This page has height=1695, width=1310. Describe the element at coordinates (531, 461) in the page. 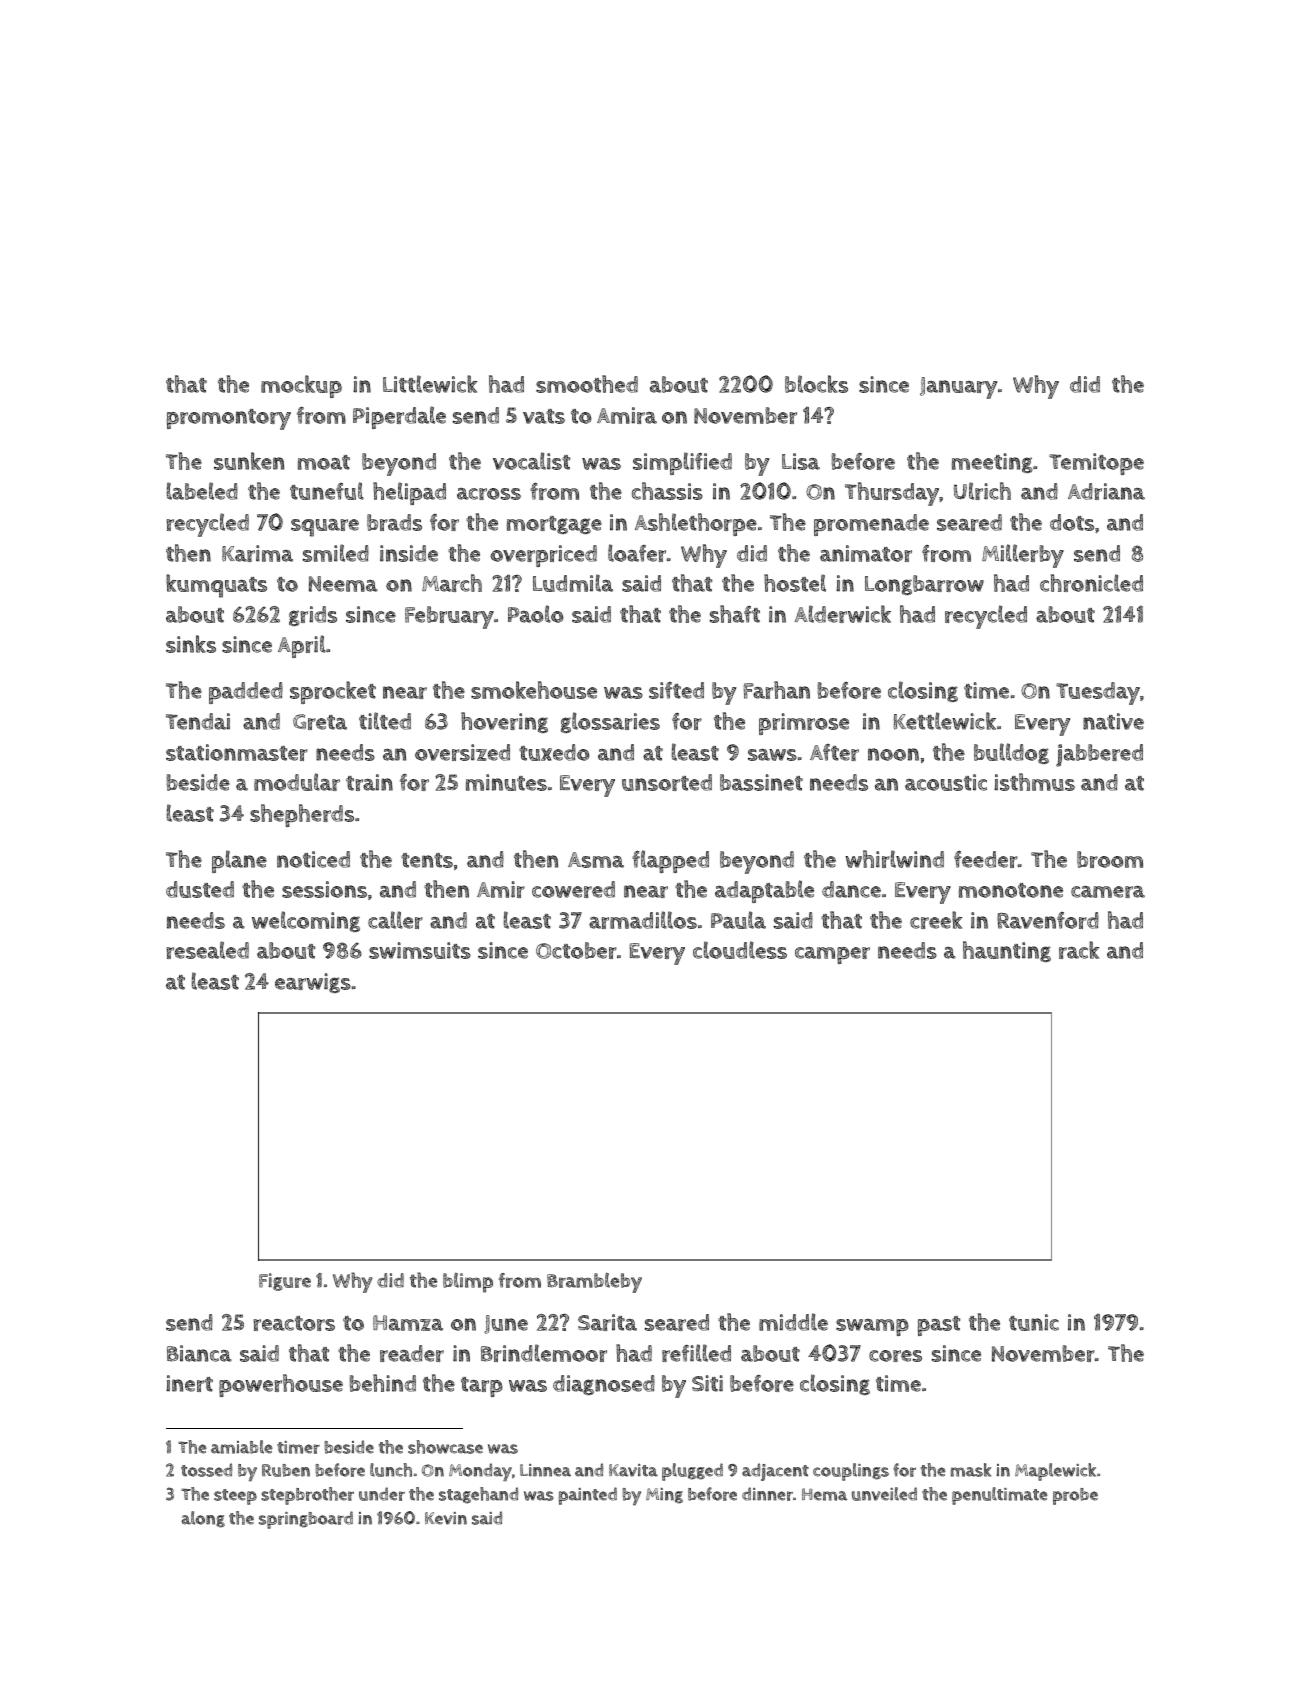

I see `vocalist` at that location.
